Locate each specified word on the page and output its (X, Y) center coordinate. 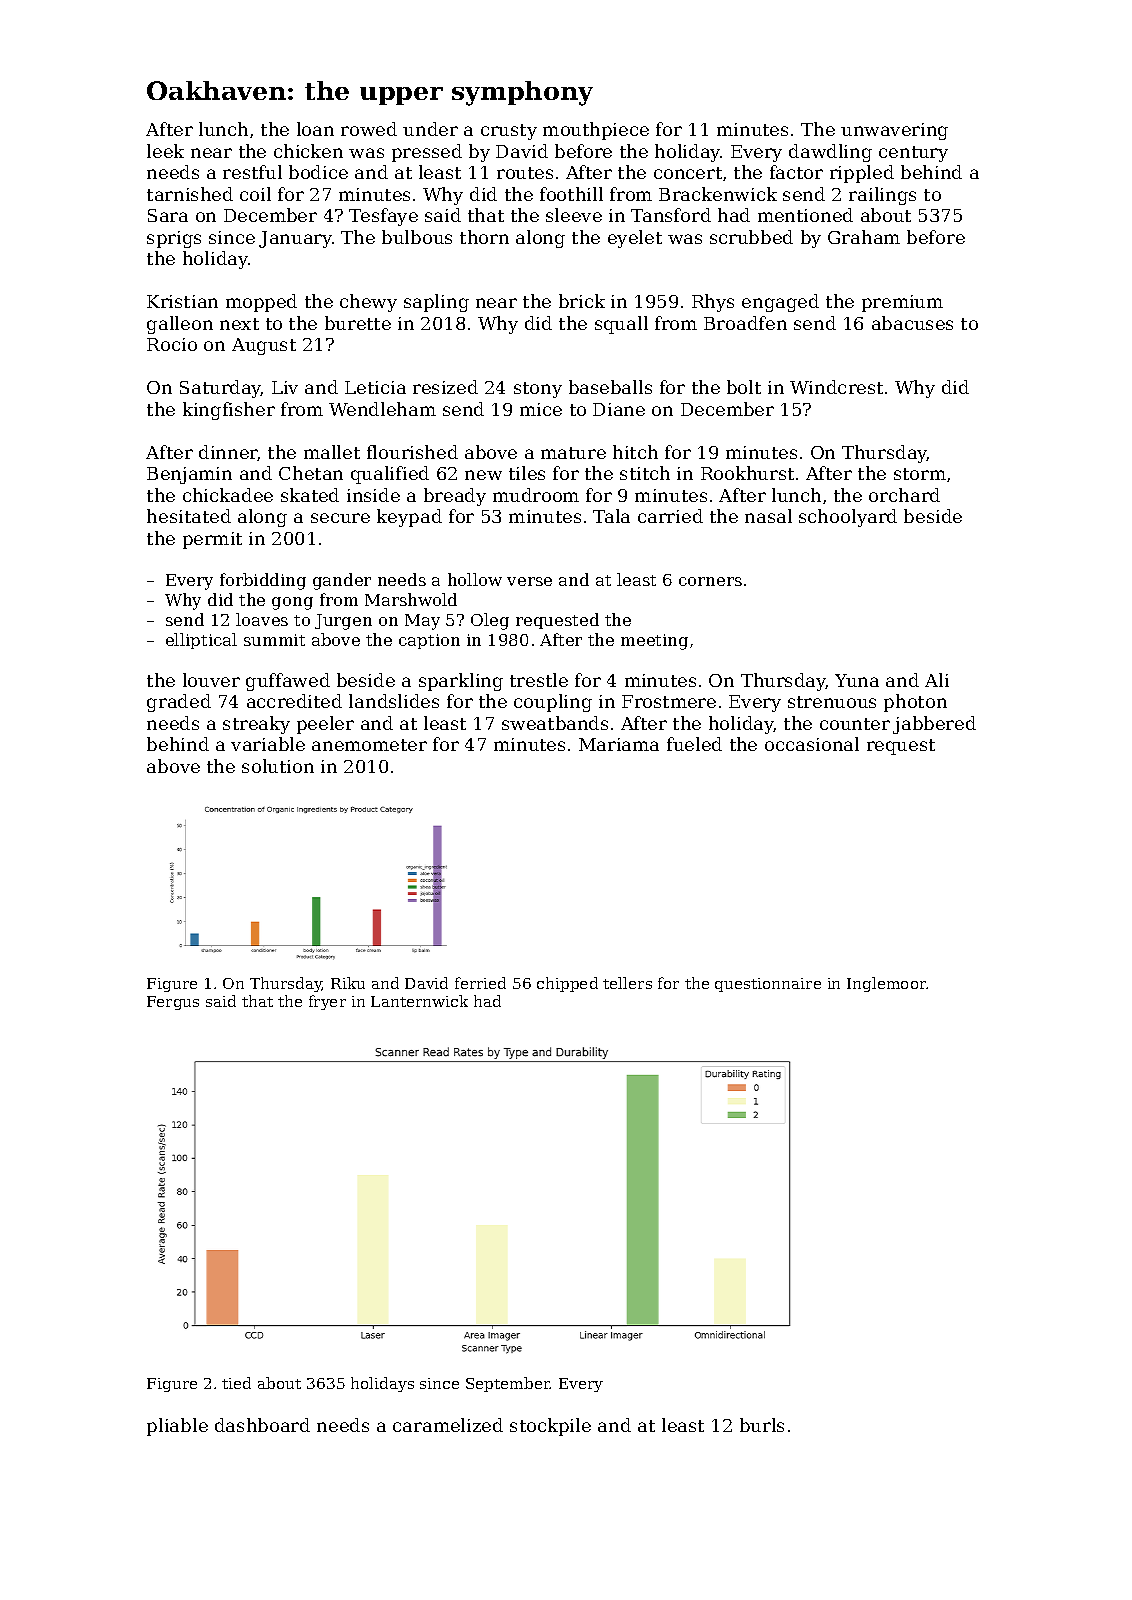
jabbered (934, 725)
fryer (327, 1002)
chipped (567, 984)
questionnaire (768, 985)
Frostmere (669, 701)
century (913, 154)
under (430, 129)
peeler (325, 725)
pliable (177, 1427)
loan (315, 129)
